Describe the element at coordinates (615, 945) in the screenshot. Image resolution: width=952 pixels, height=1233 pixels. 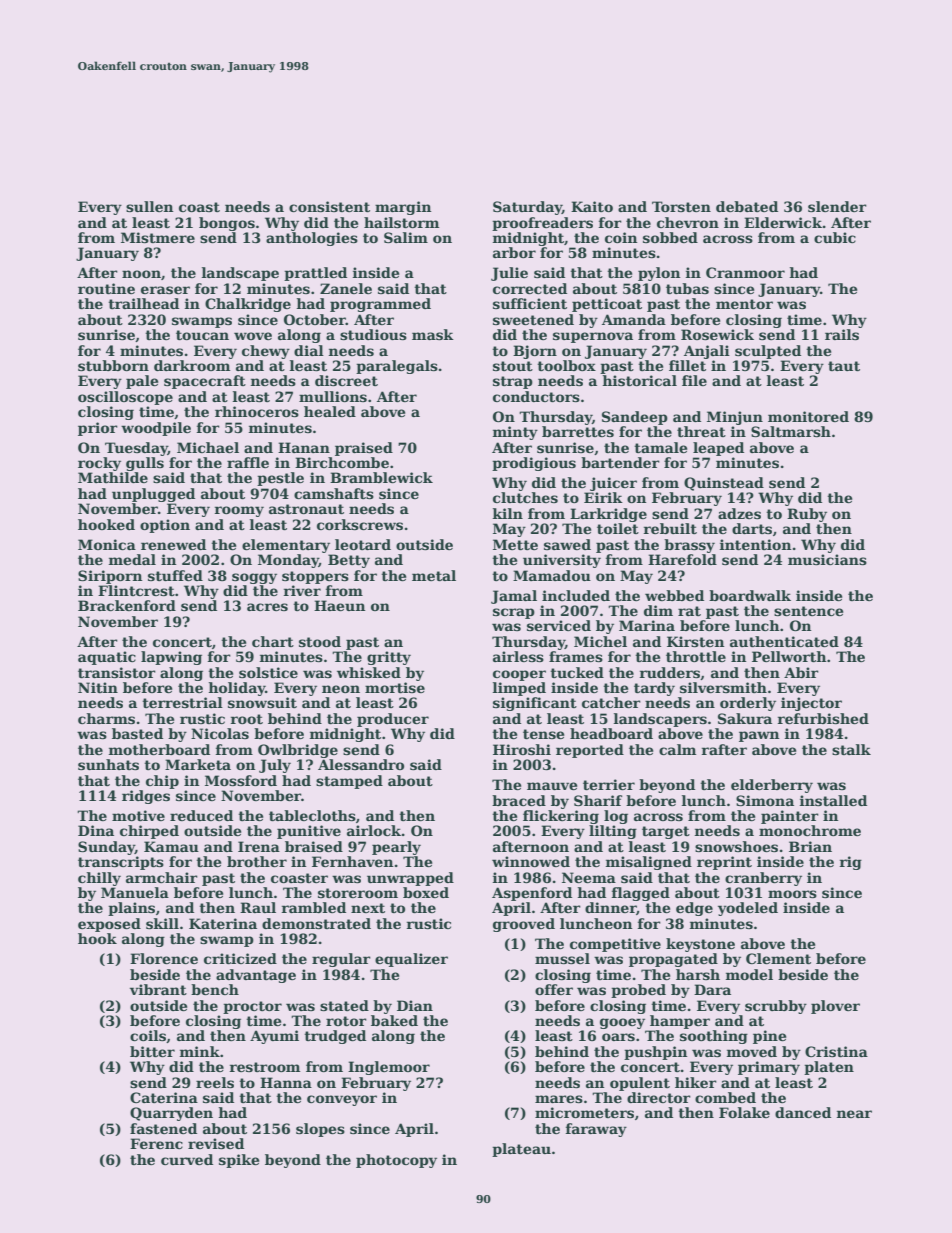
I see `competitive` at that location.
